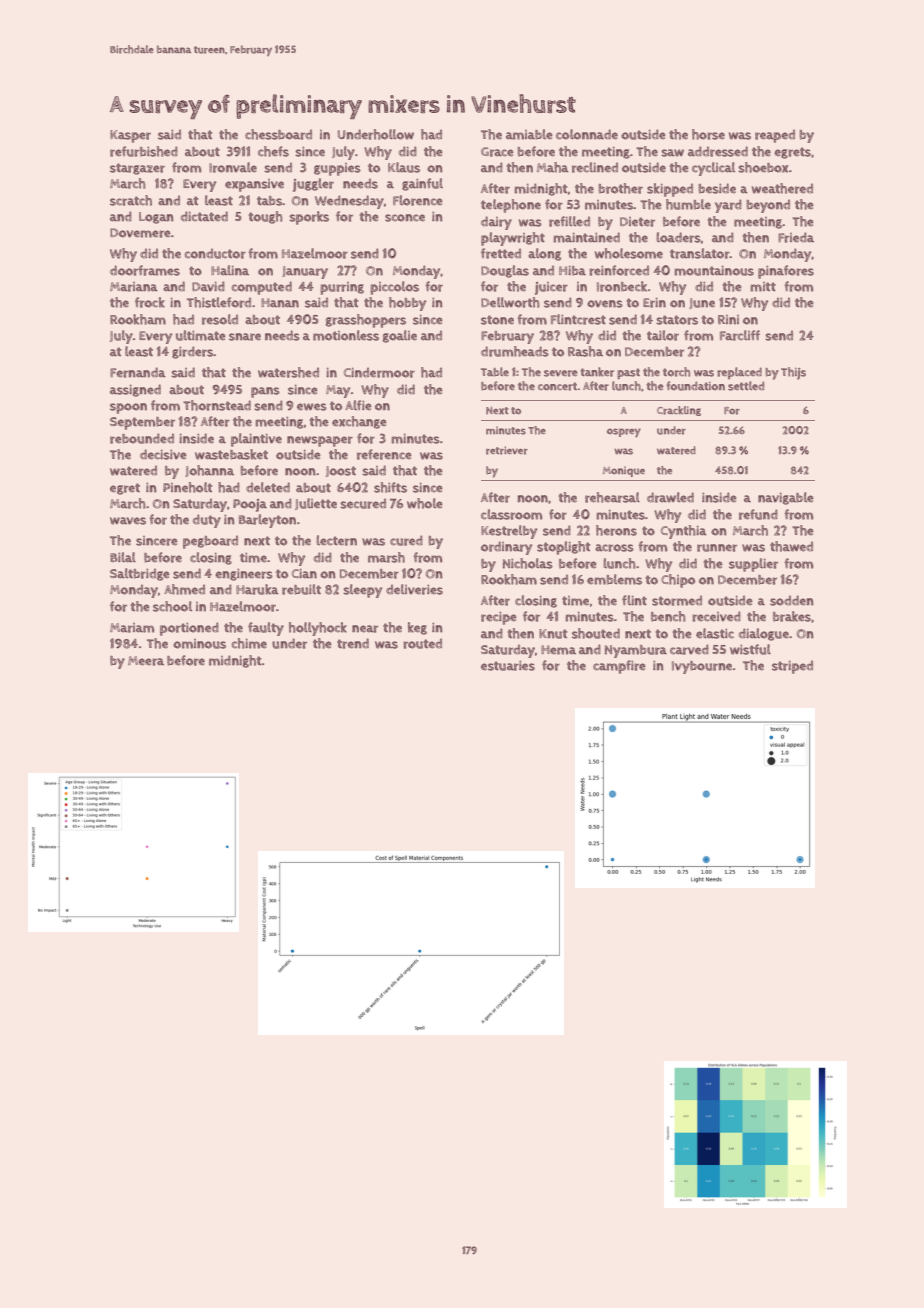 This screenshot has width=924, height=1308. What do you see at coordinates (528, 563) in the screenshot?
I see `Nicholas` at bounding box center [528, 563].
